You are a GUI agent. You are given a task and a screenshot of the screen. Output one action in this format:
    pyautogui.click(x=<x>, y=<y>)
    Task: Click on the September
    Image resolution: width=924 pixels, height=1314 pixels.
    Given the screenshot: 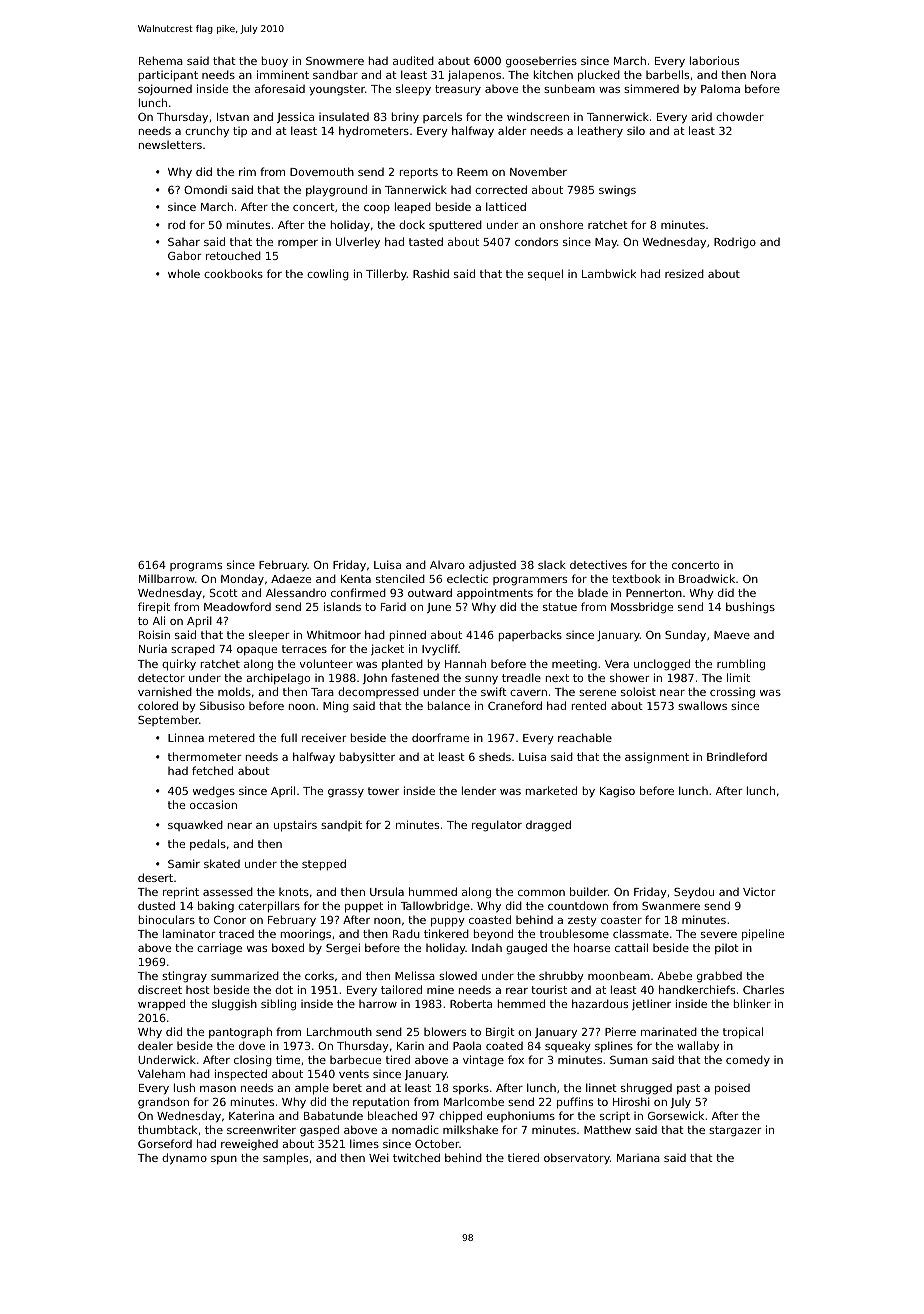 What is the action you would take?
    pyautogui.click(x=168, y=720)
